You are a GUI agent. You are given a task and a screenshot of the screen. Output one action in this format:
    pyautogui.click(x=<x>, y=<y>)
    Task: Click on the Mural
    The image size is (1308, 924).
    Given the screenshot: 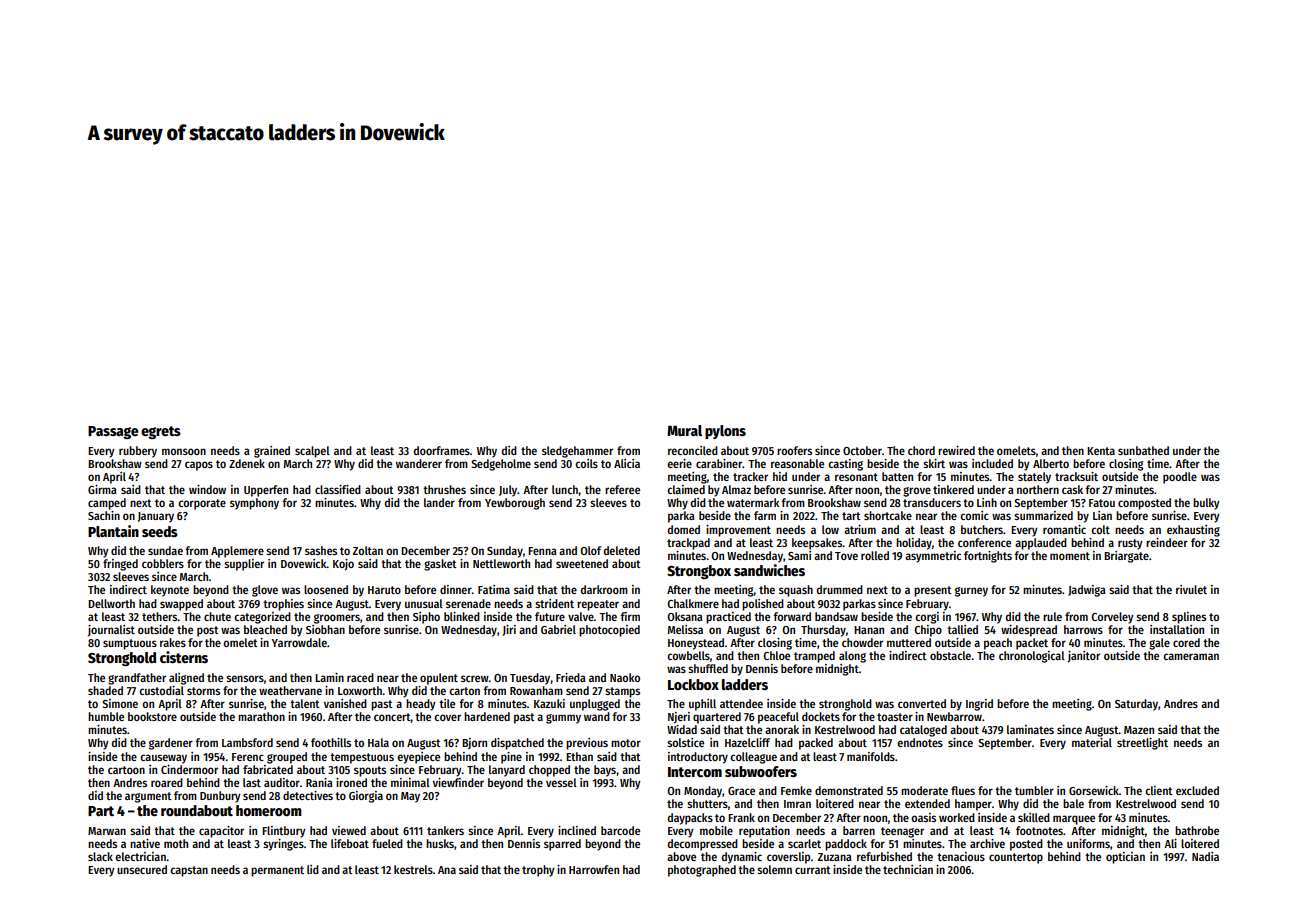 What is the action you would take?
    pyautogui.click(x=684, y=430)
